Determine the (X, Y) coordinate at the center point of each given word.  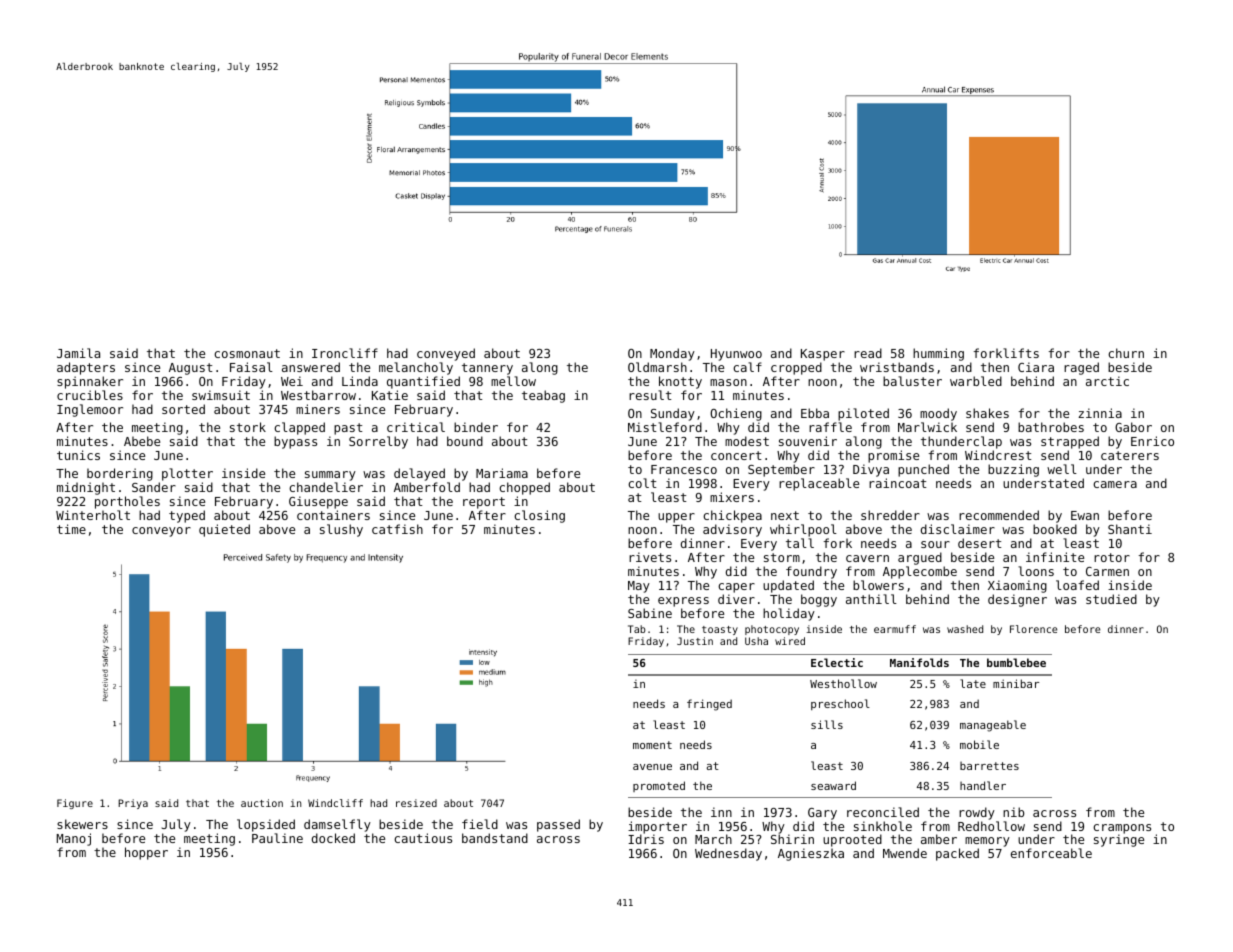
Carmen (1107, 571)
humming (938, 354)
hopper (146, 853)
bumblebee (1016, 662)
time (71, 529)
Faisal (251, 367)
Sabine (650, 613)
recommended (999, 515)
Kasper (823, 355)
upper (676, 518)
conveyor (161, 532)
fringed (709, 705)
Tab (637, 629)
